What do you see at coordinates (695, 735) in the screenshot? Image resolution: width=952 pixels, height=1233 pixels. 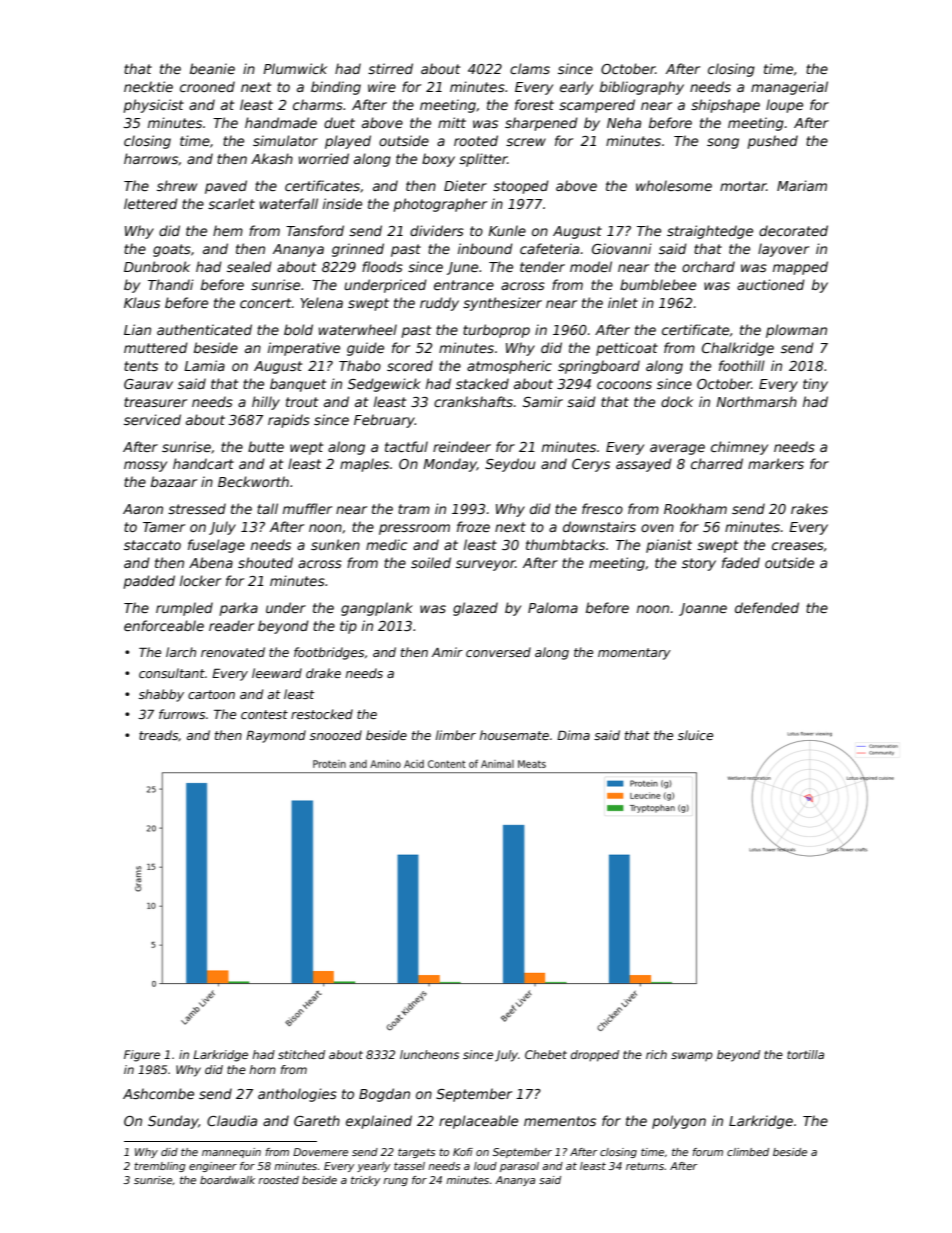 I see `sluice` at bounding box center [695, 735].
